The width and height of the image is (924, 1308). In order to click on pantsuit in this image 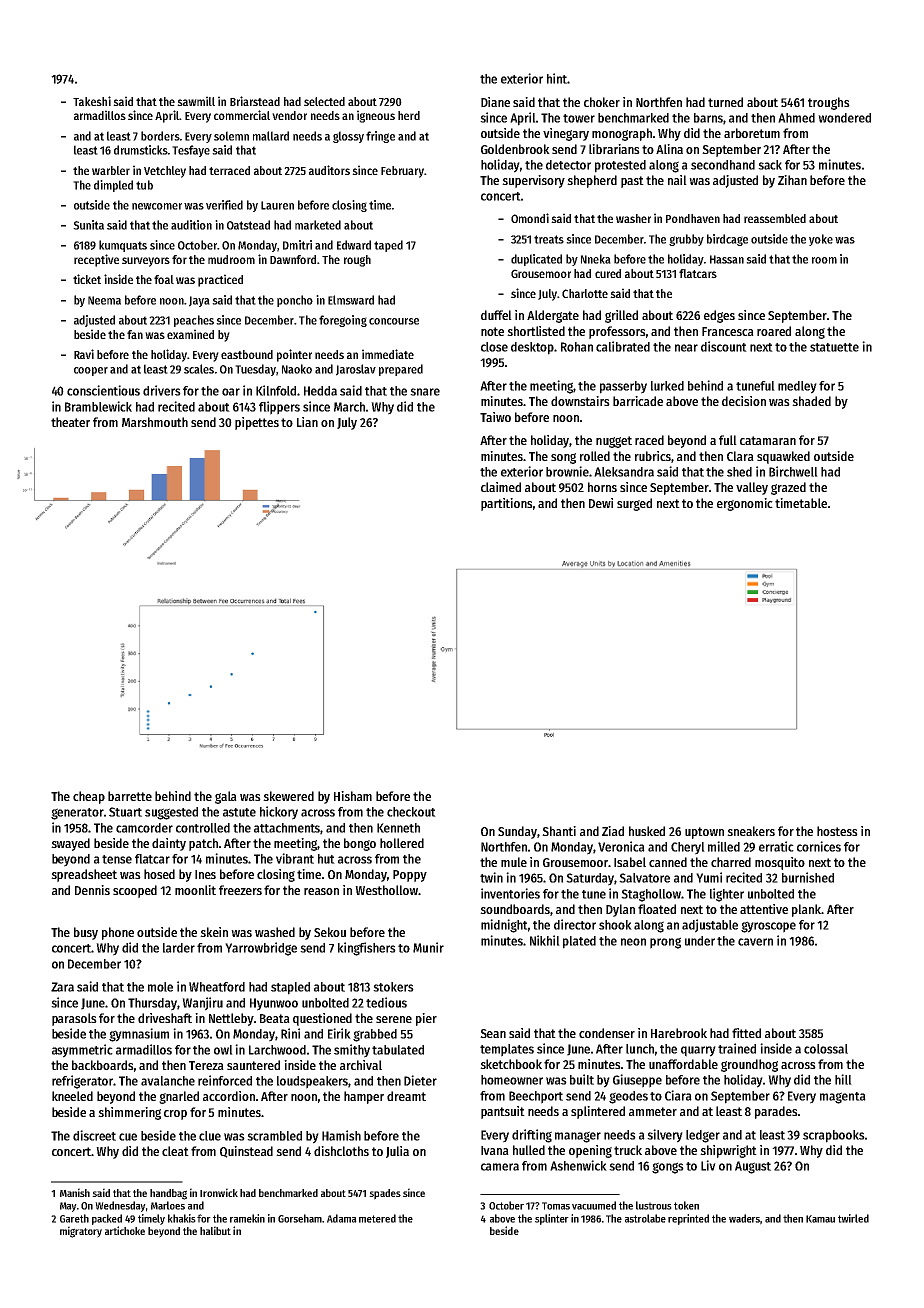, I will do `click(503, 1112)`.
